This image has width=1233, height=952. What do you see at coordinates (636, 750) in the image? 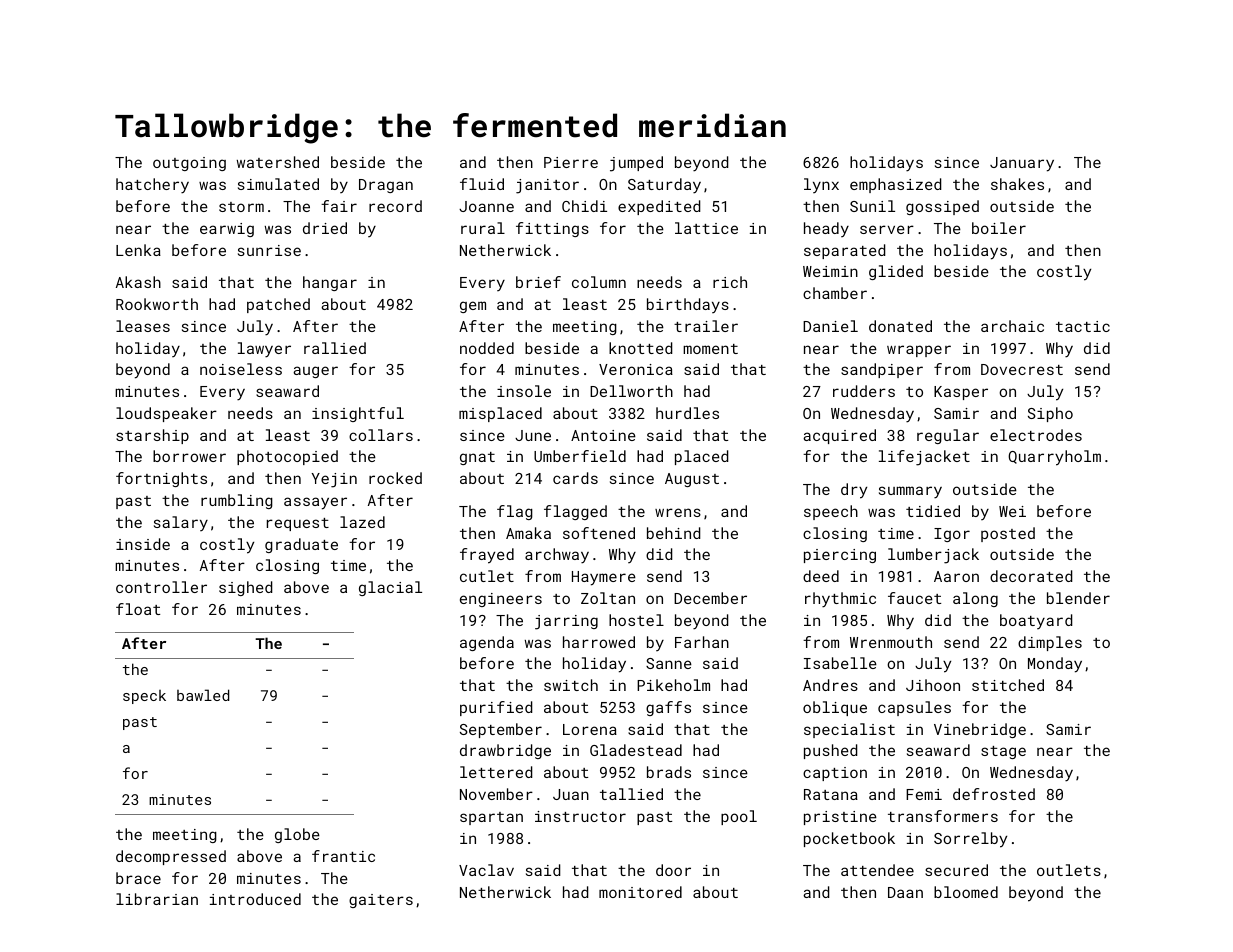
I see `Gladestead` at bounding box center [636, 750].
